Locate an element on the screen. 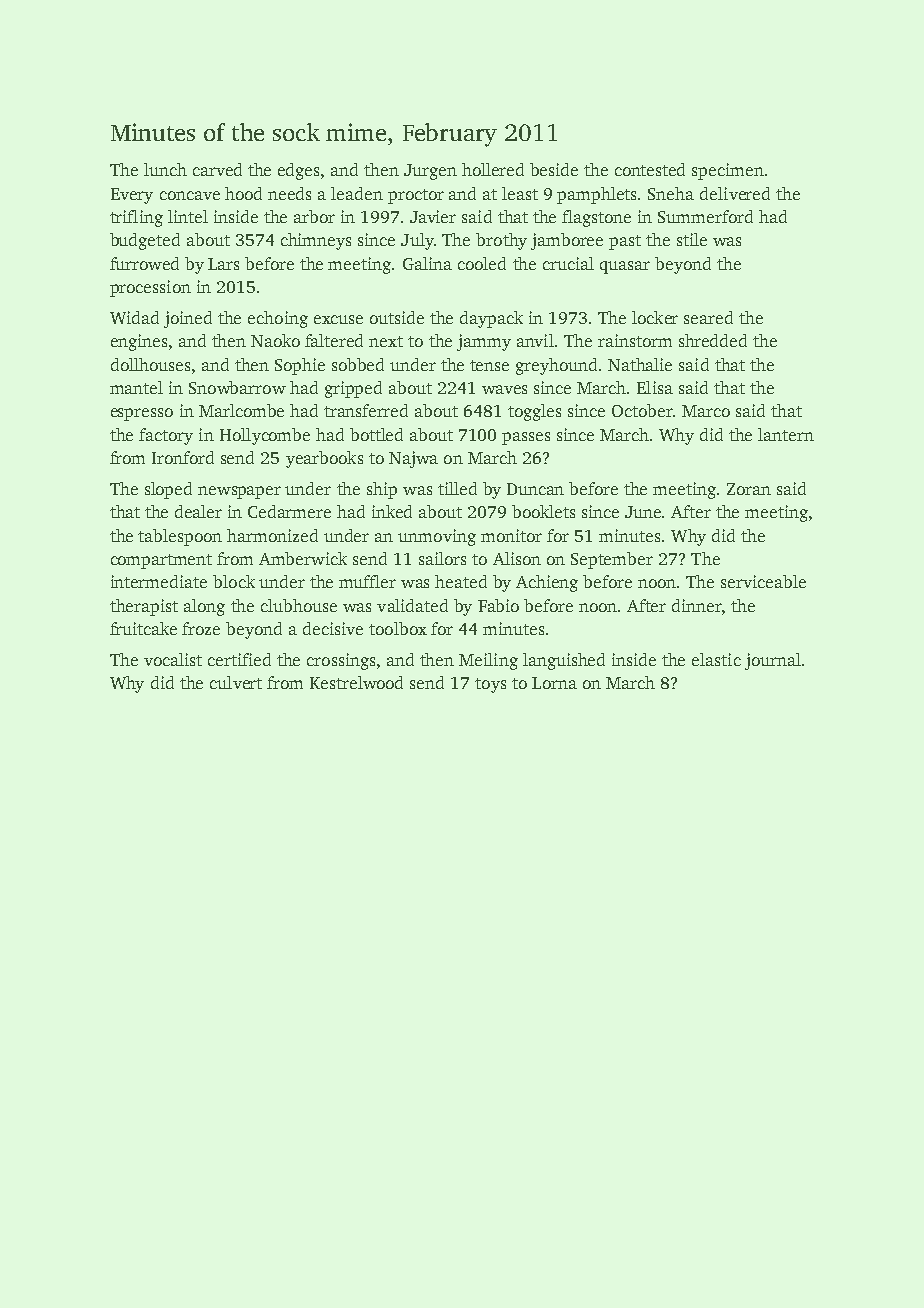 The width and height of the screenshot is (924, 1308). block is located at coordinates (234, 581).
